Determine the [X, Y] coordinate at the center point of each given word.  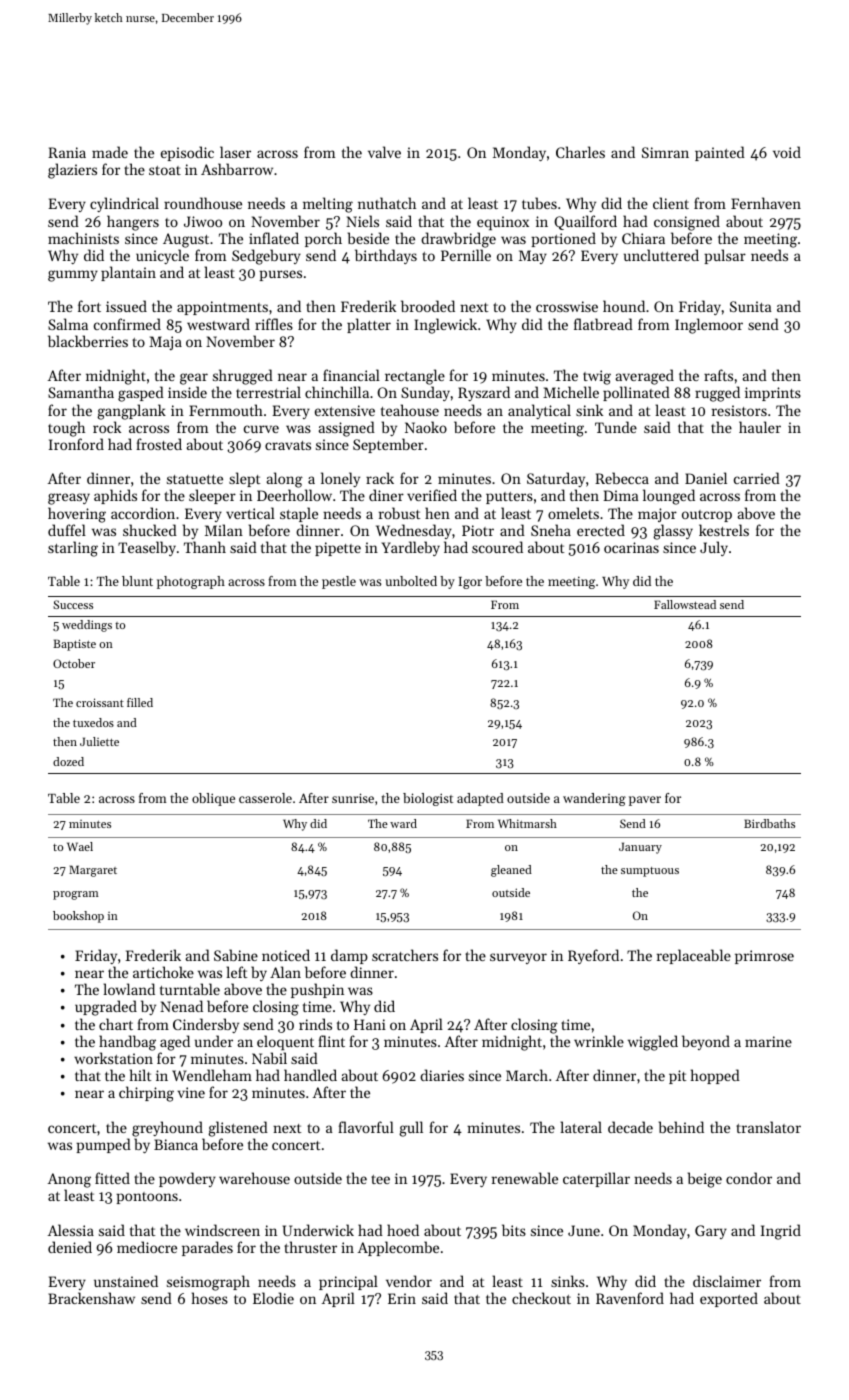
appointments [222, 308]
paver [645, 801]
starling [73, 549]
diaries [442, 1075]
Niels [362, 221]
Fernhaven [766, 203]
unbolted [411, 581]
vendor [409, 1281]
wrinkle [599, 1041]
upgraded [106, 1008]
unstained [126, 1281]
